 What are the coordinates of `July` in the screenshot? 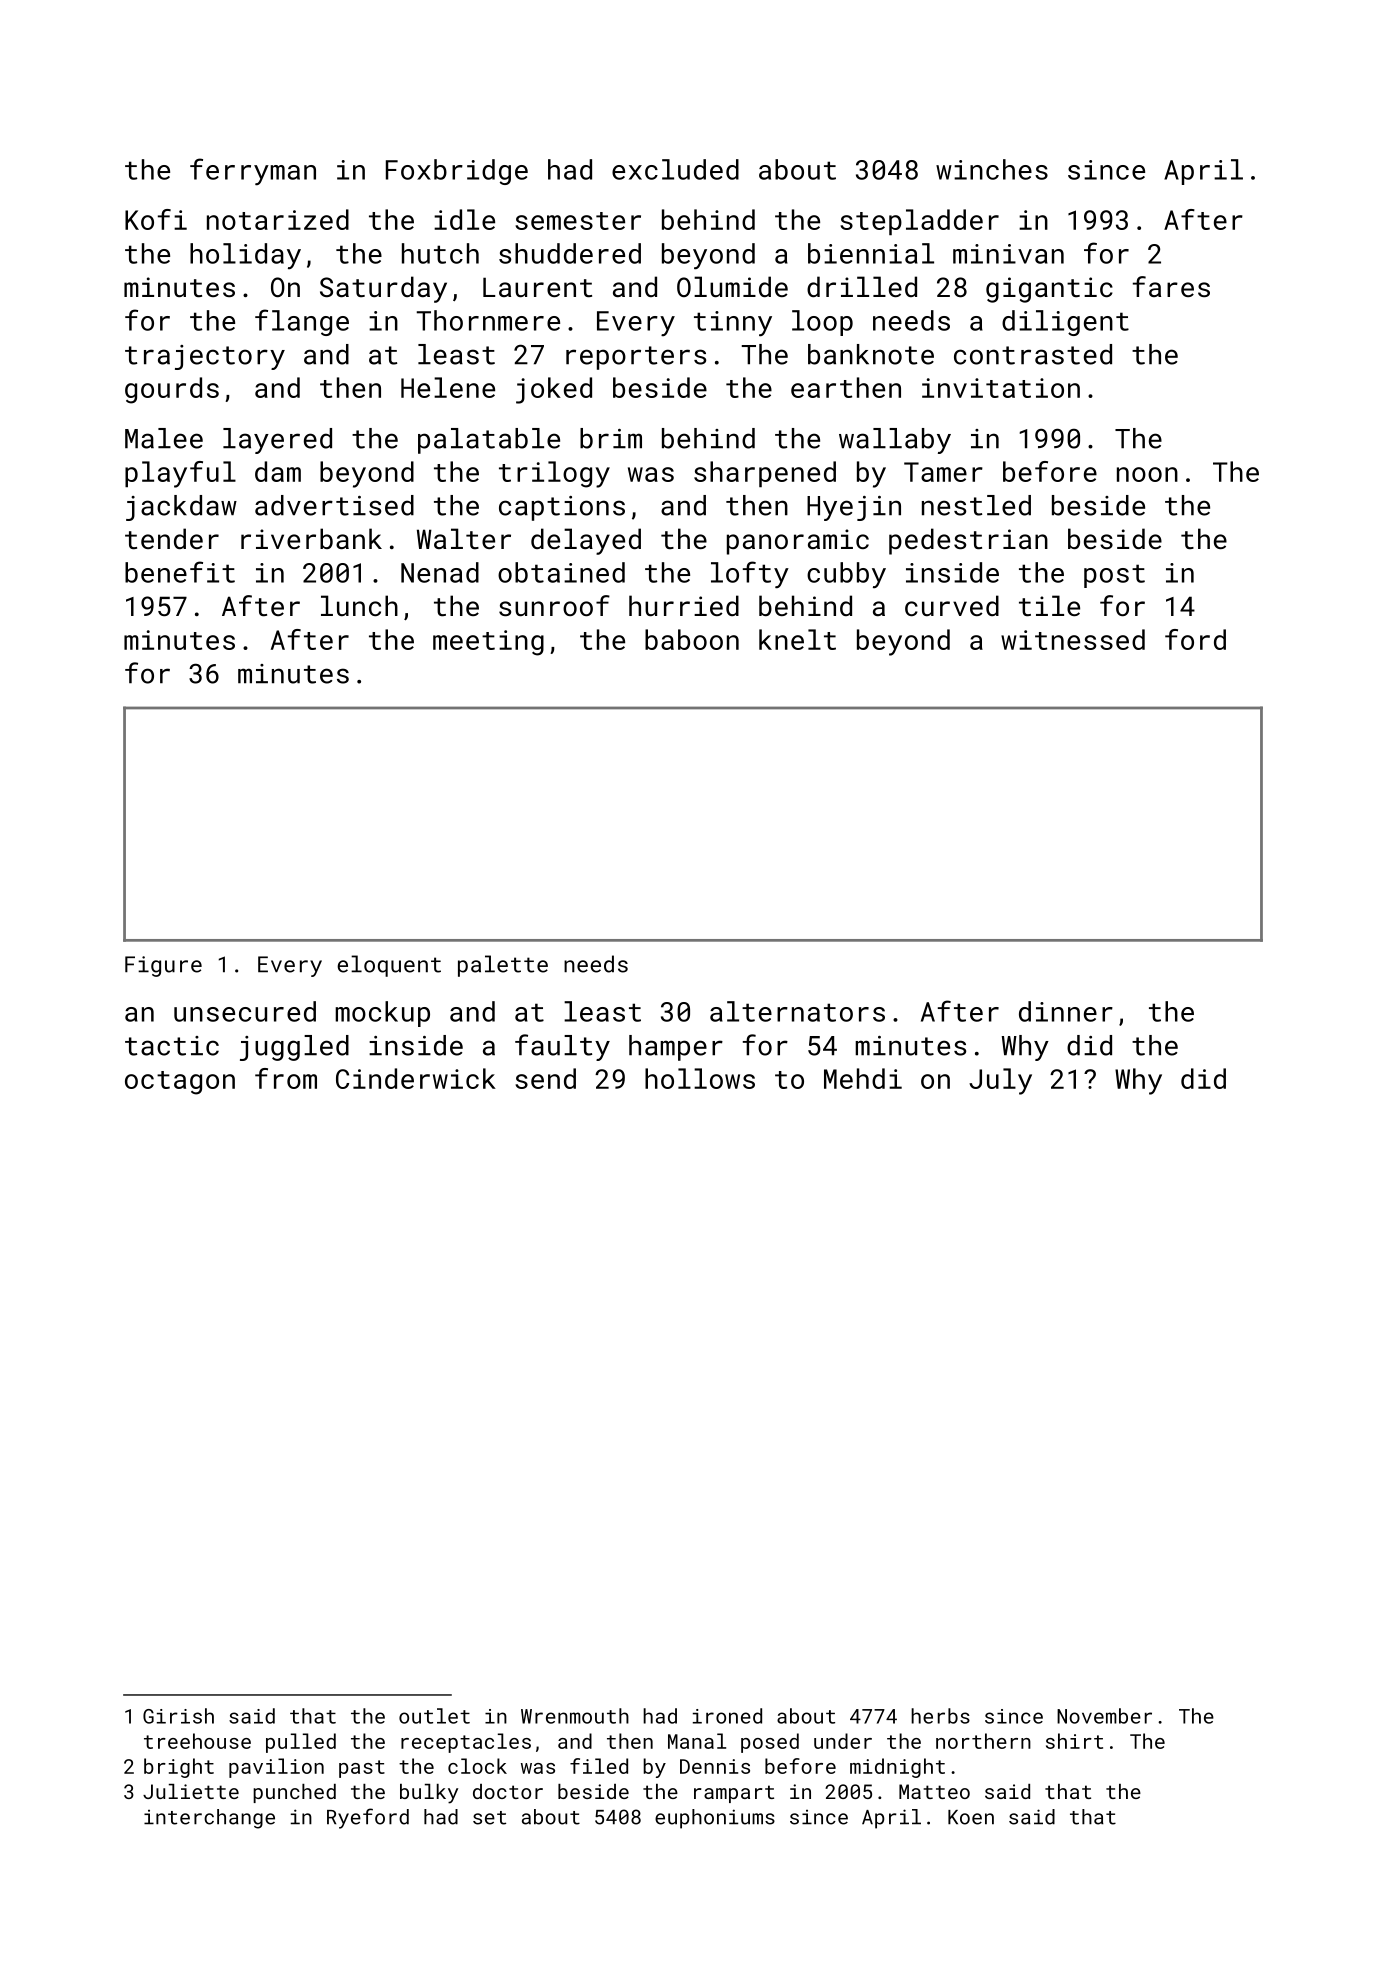 It's located at (1000, 1081).
